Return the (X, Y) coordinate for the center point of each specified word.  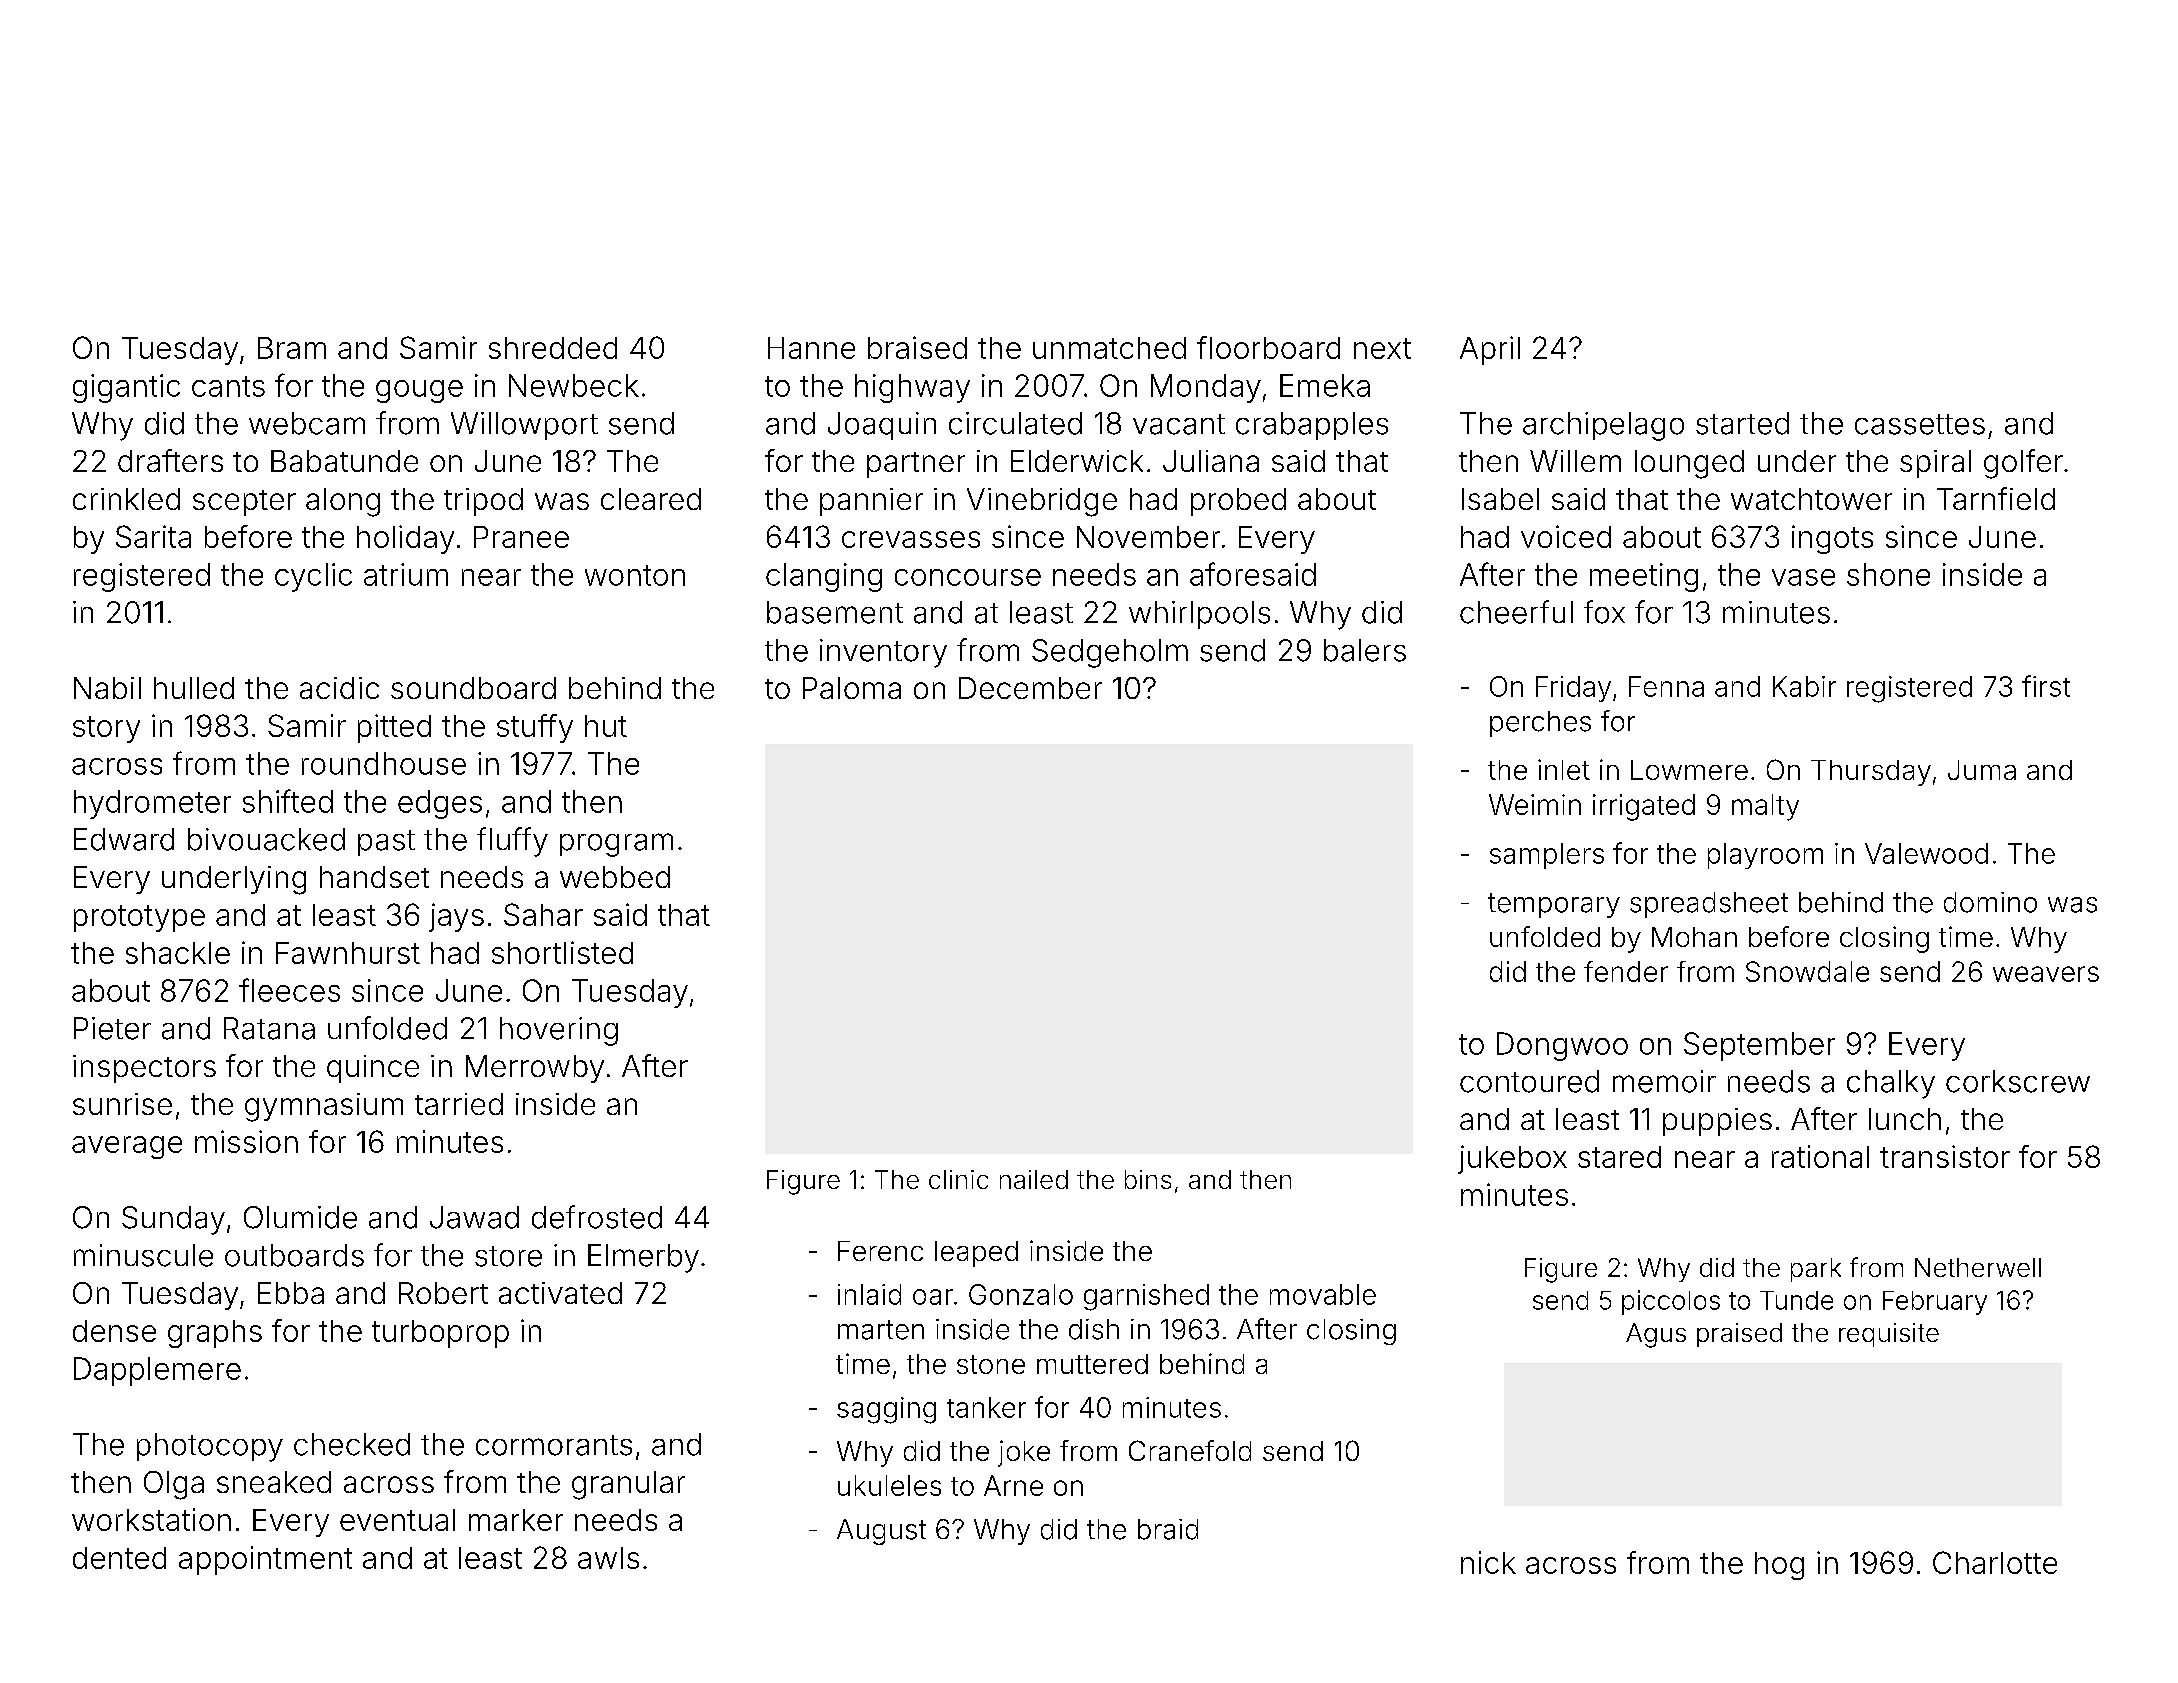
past (386, 843)
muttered (1092, 1364)
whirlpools (1199, 615)
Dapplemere (157, 1371)
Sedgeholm (1110, 653)
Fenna (1666, 686)
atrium (406, 574)
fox (1604, 612)
